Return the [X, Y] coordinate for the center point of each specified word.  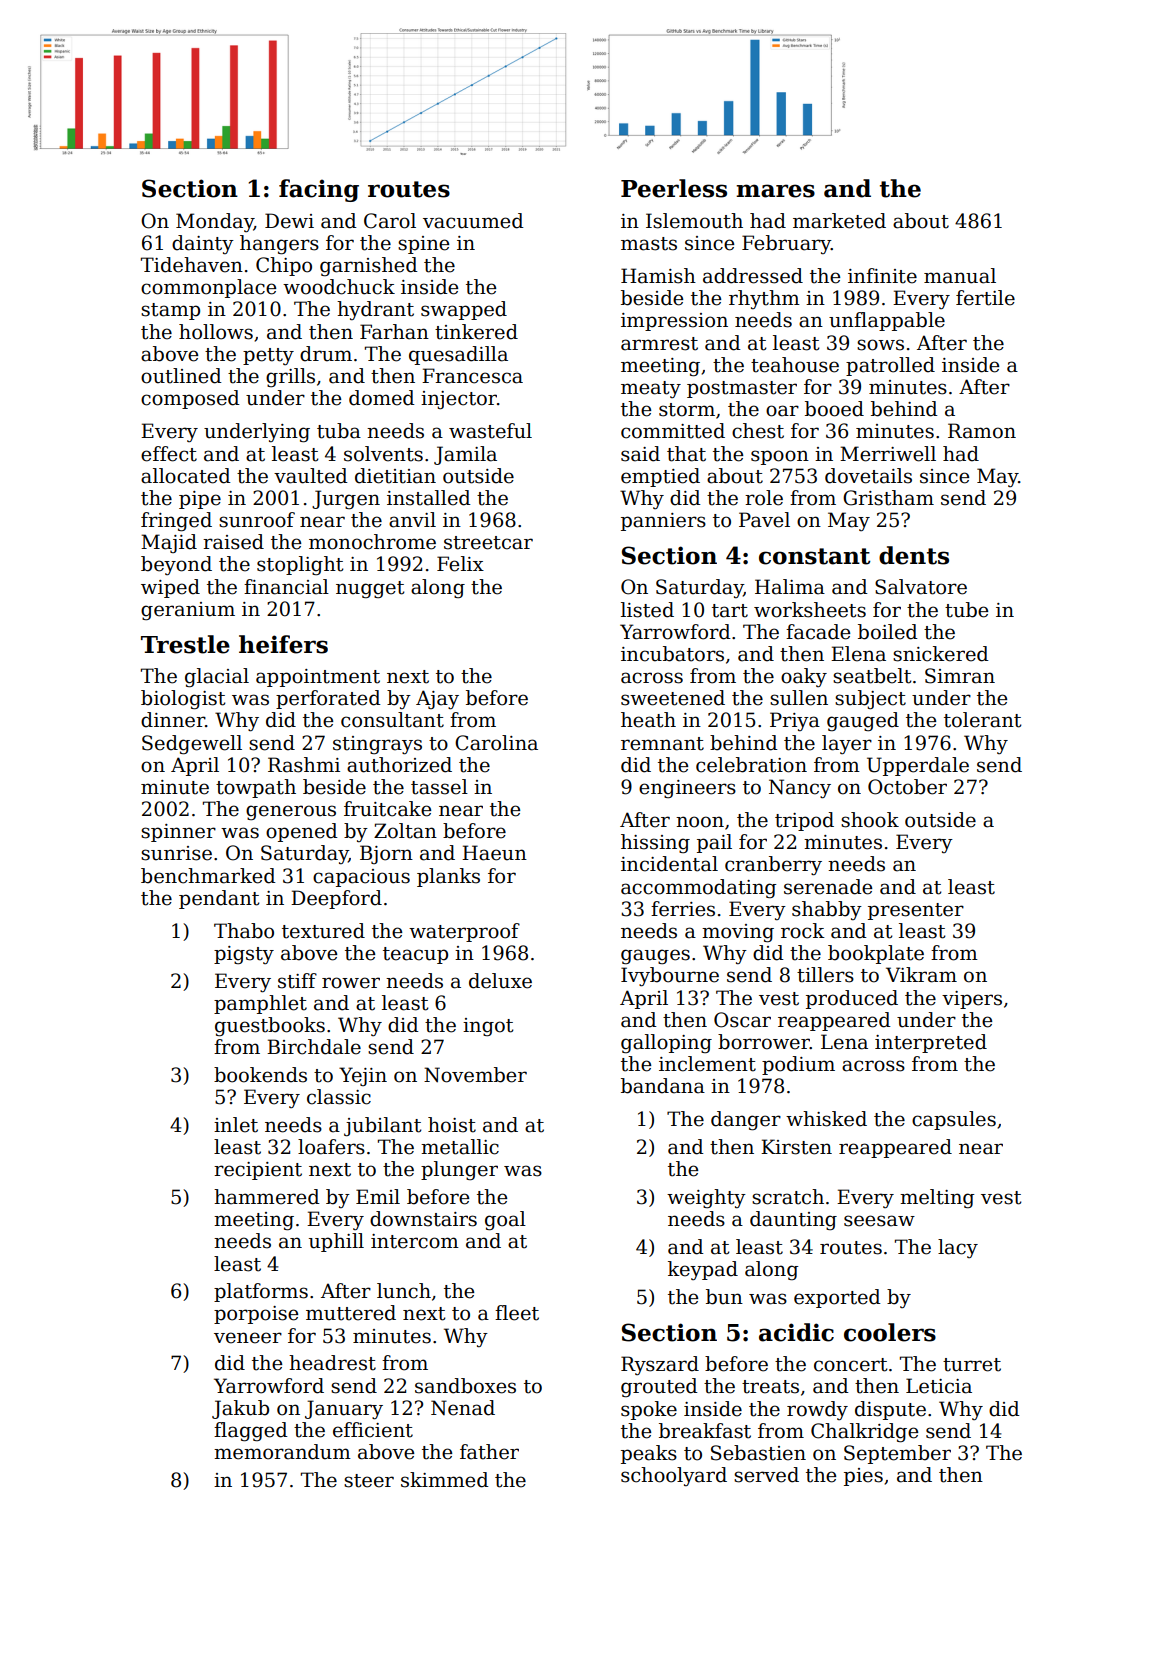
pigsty [244, 955]
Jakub [240, 1409]
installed [429, 498]
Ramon [982, 431]
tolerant [983, 720]
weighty [706, 1199]
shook [870, 820]
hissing [655, 844]
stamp [170, 311]
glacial [217, 678]
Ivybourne [670, 977]
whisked [826, 1119]
